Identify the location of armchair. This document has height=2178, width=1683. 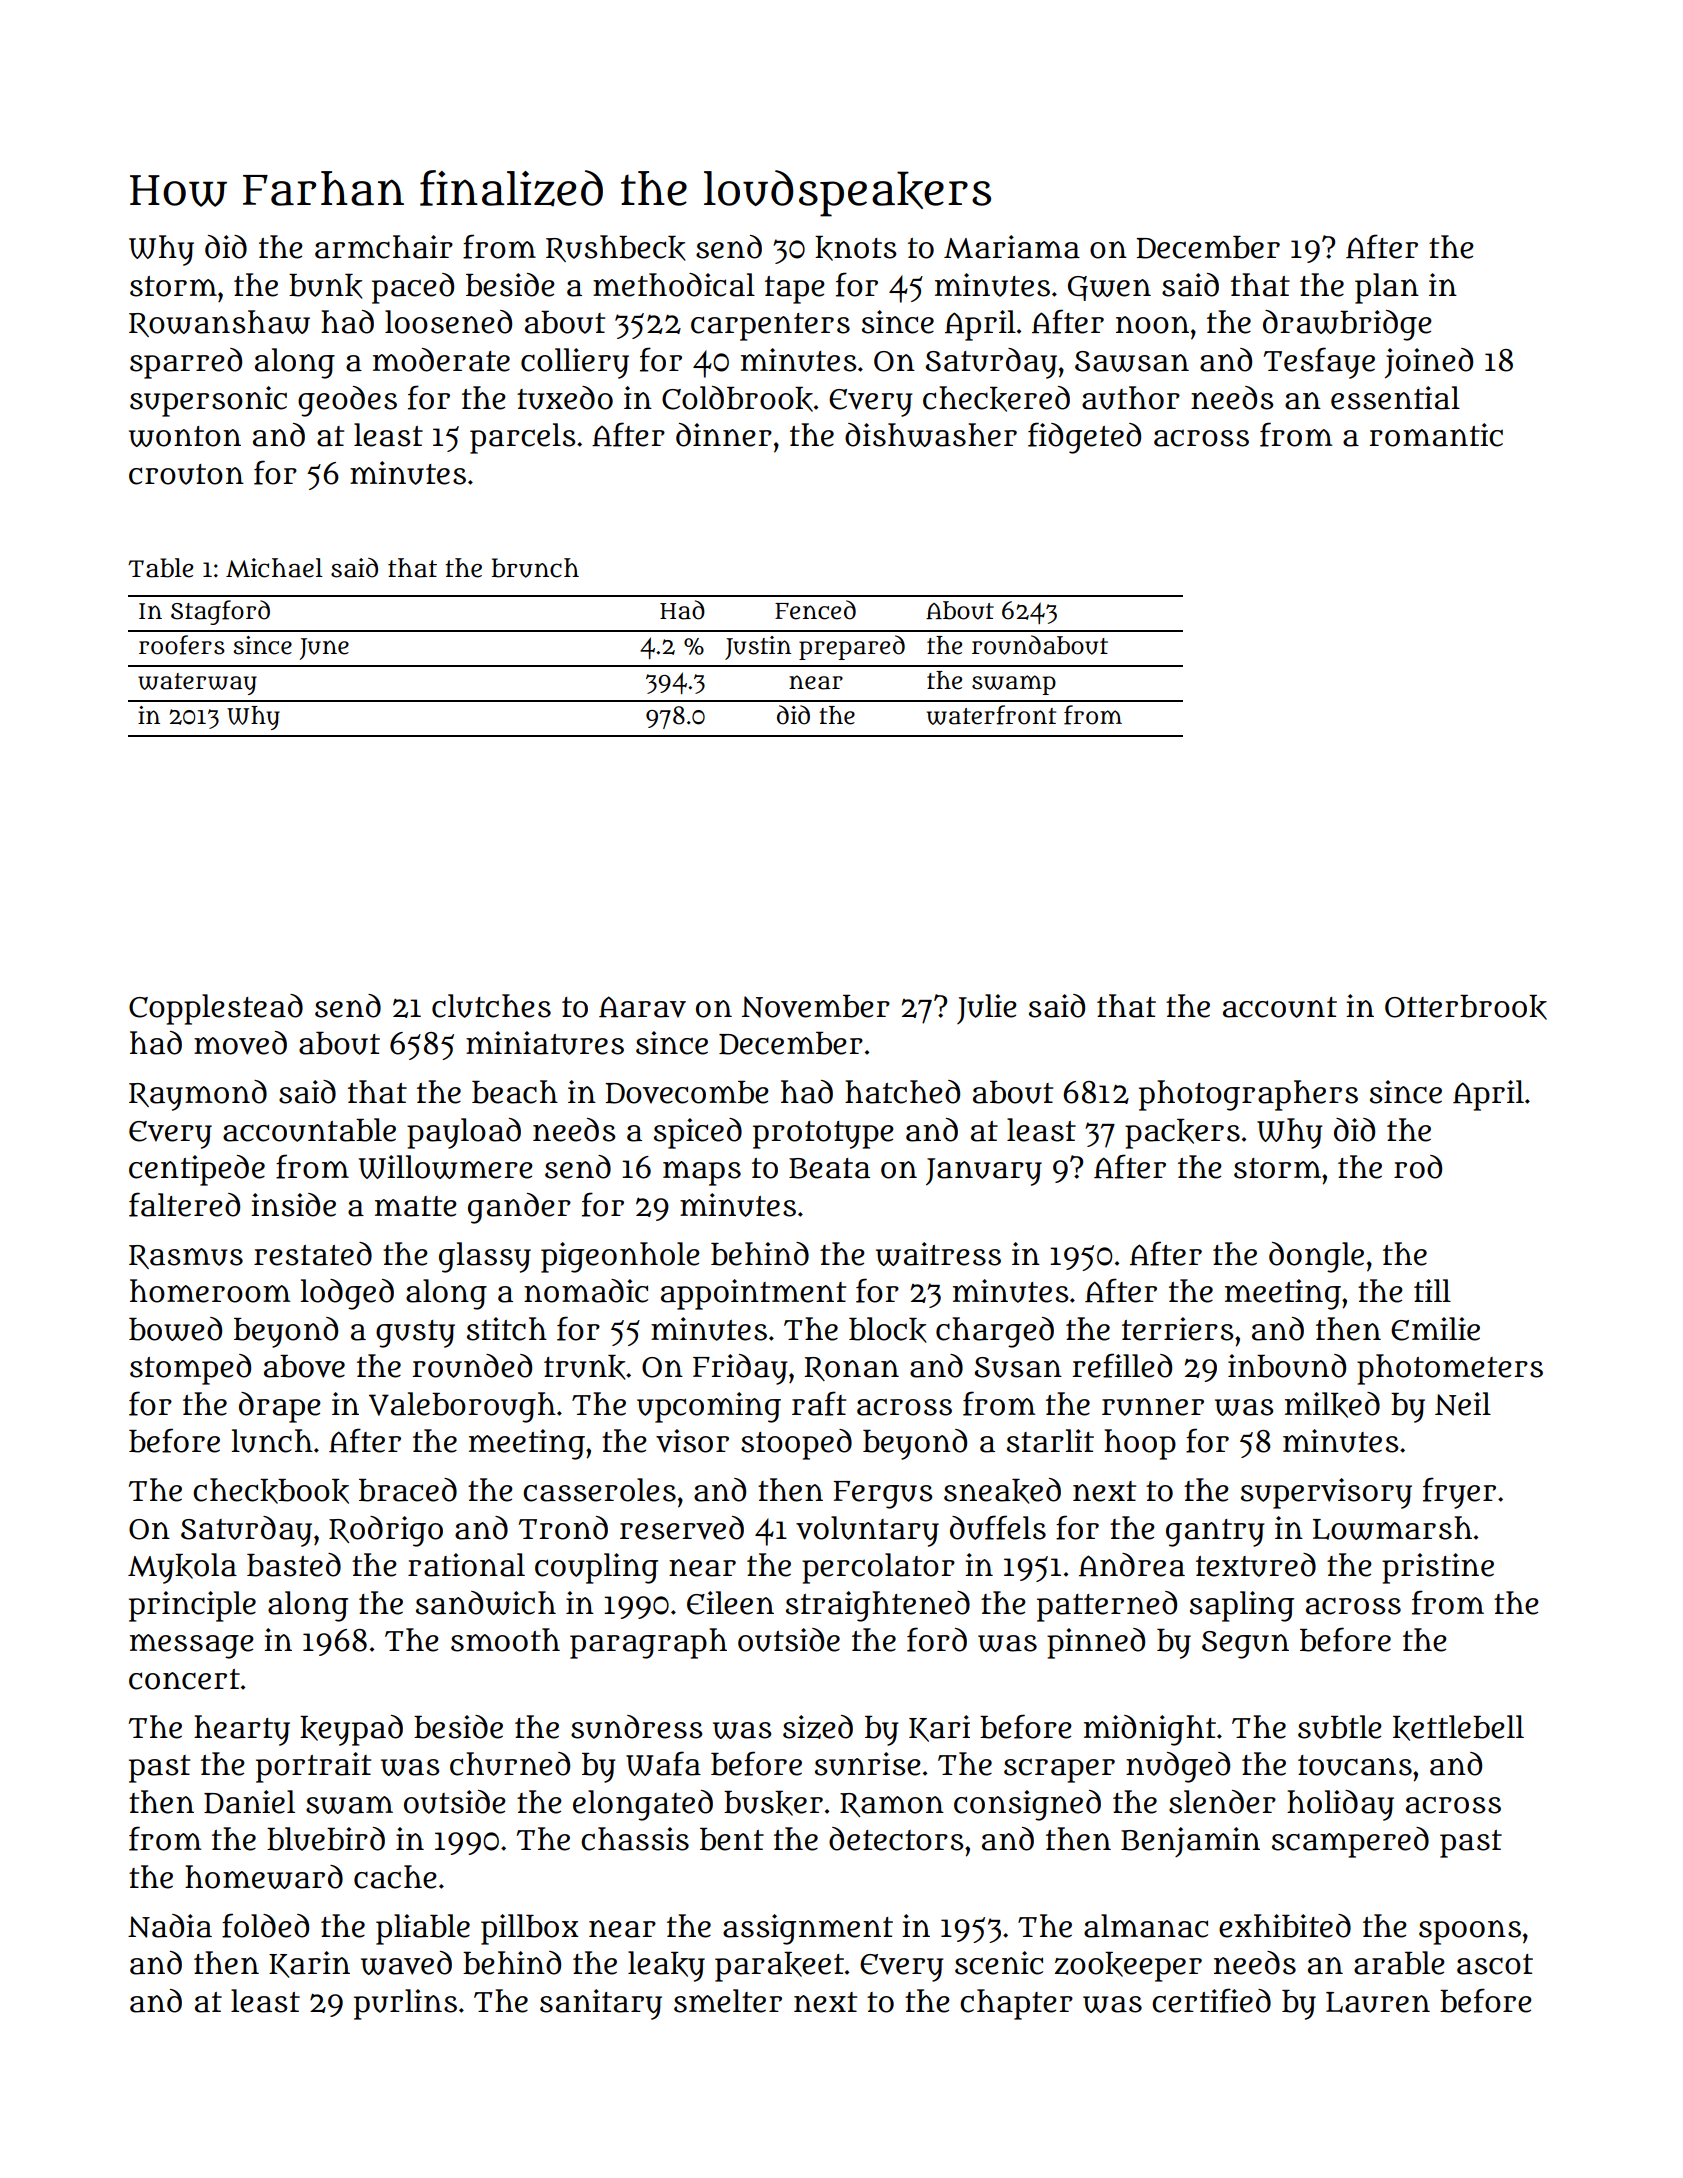
(384, 247).
